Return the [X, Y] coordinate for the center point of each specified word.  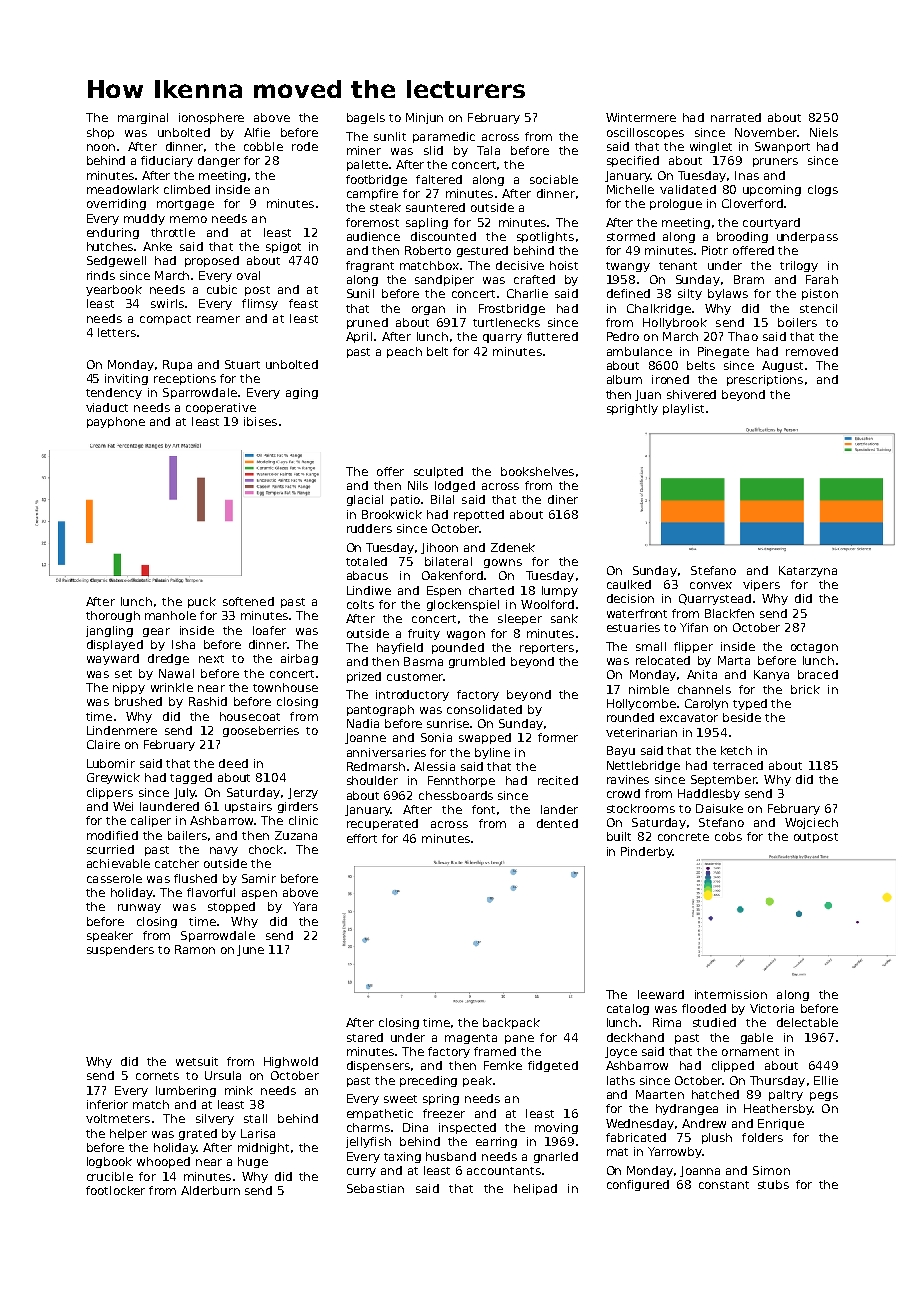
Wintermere [641, 117]
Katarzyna [808, 571]
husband [451, 1156]
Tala [488, 150]
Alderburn [210, 1190]
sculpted [438, 472]
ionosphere [211, 118]
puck [202, 602]
